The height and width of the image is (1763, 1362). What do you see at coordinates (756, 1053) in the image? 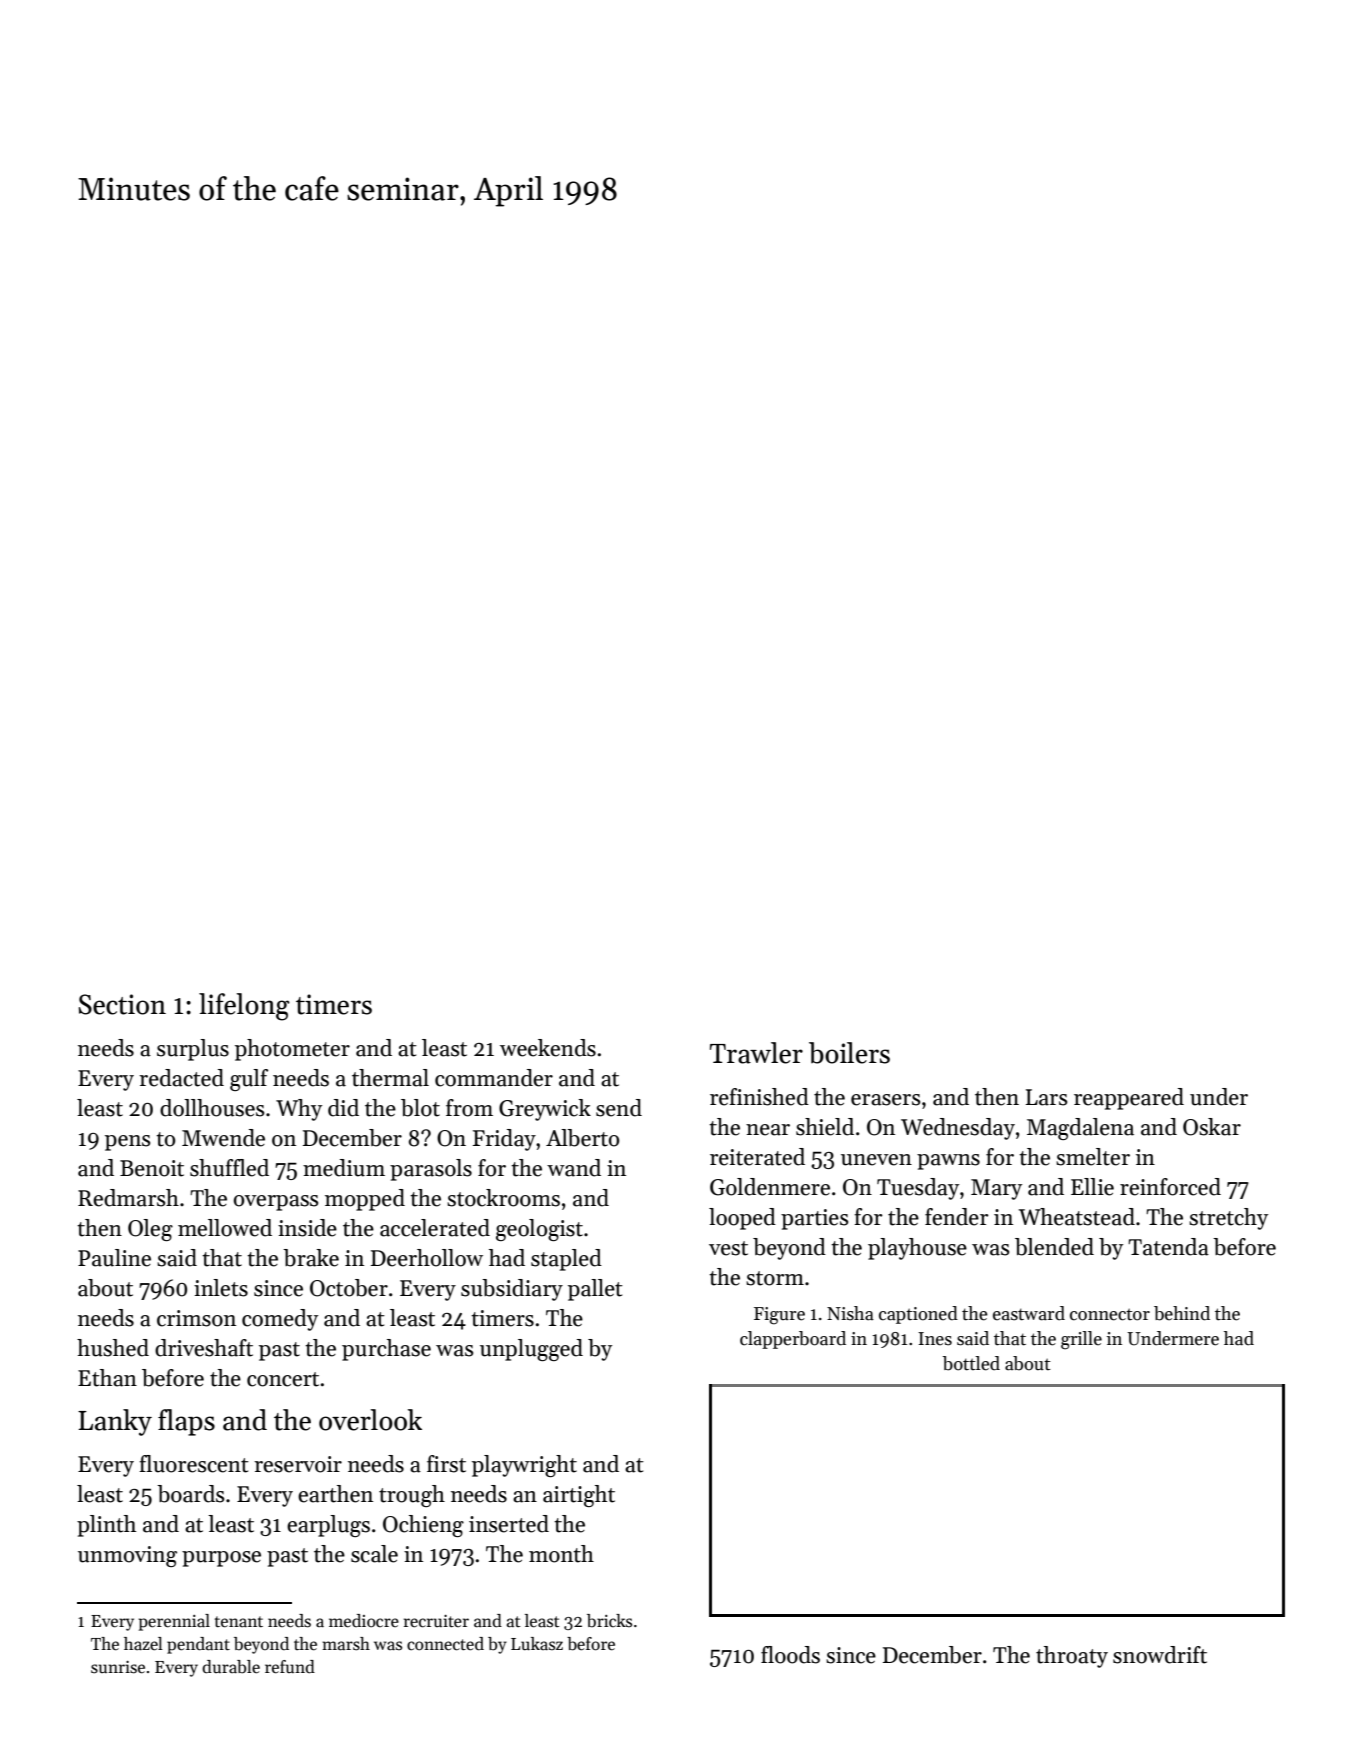
I see `Trawler` at bounding box center [756, 1053].
